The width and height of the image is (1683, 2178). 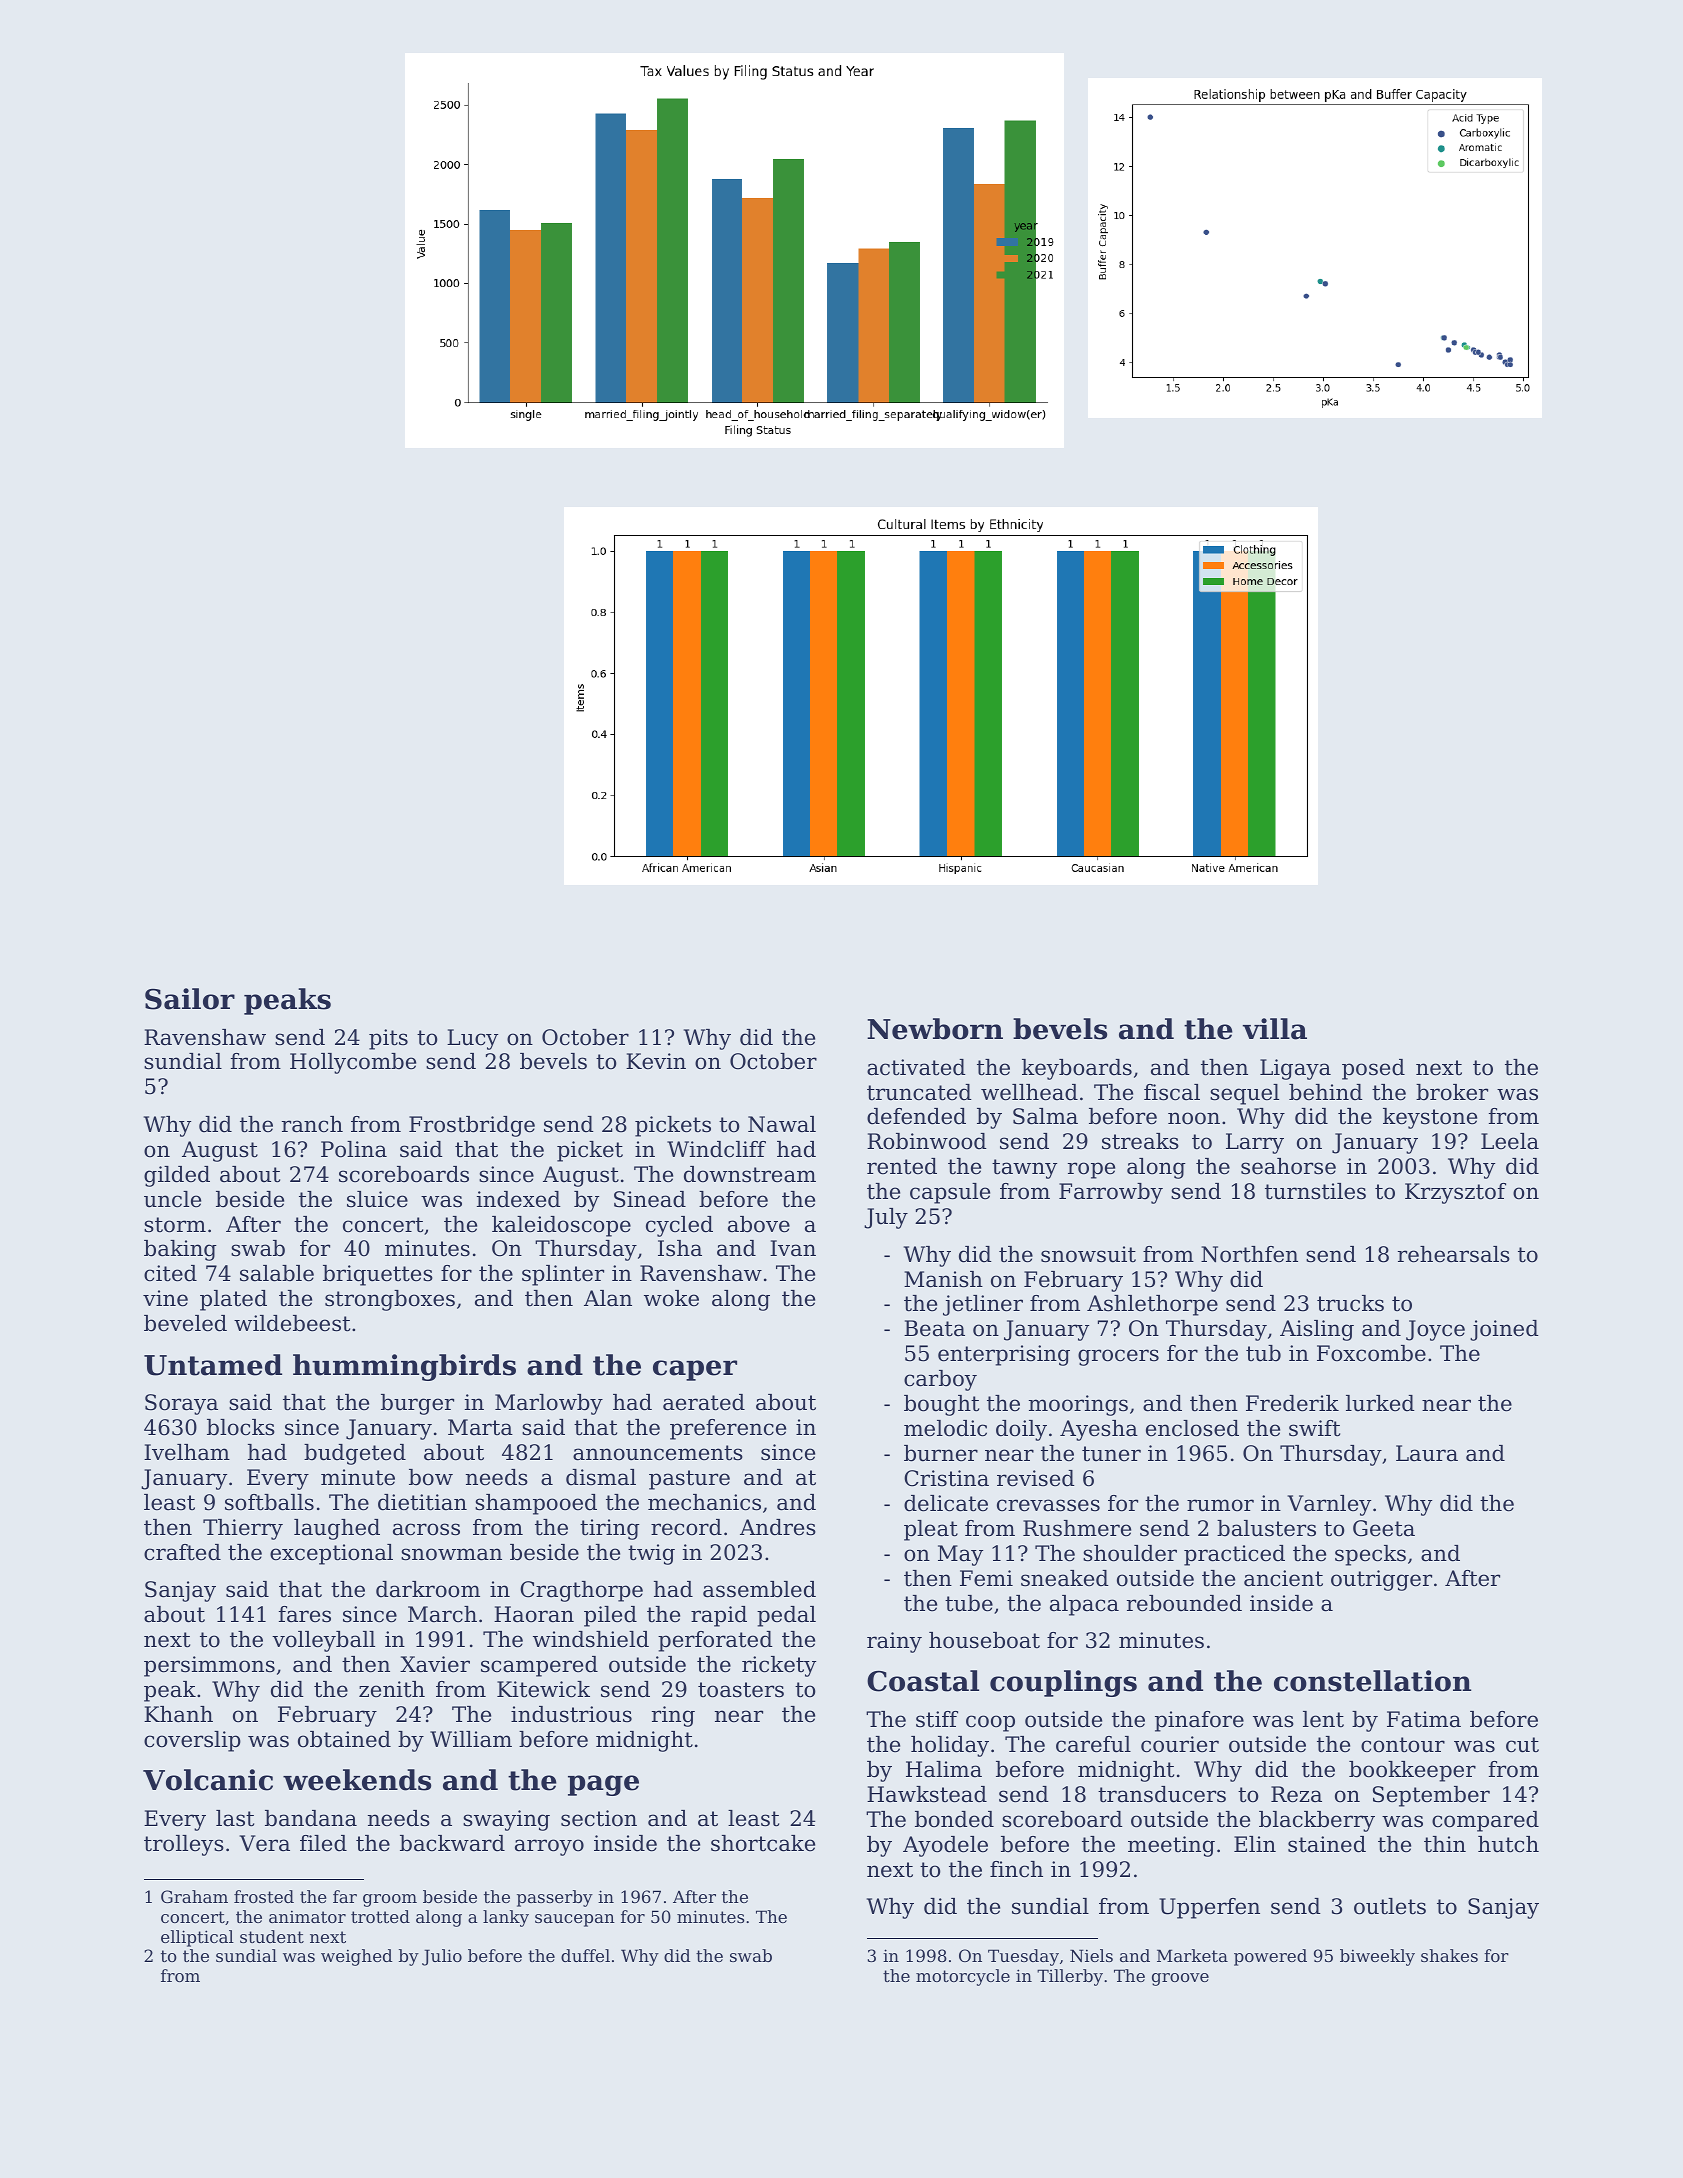 I want to click on crafted, so click(x=182, y=1552).
